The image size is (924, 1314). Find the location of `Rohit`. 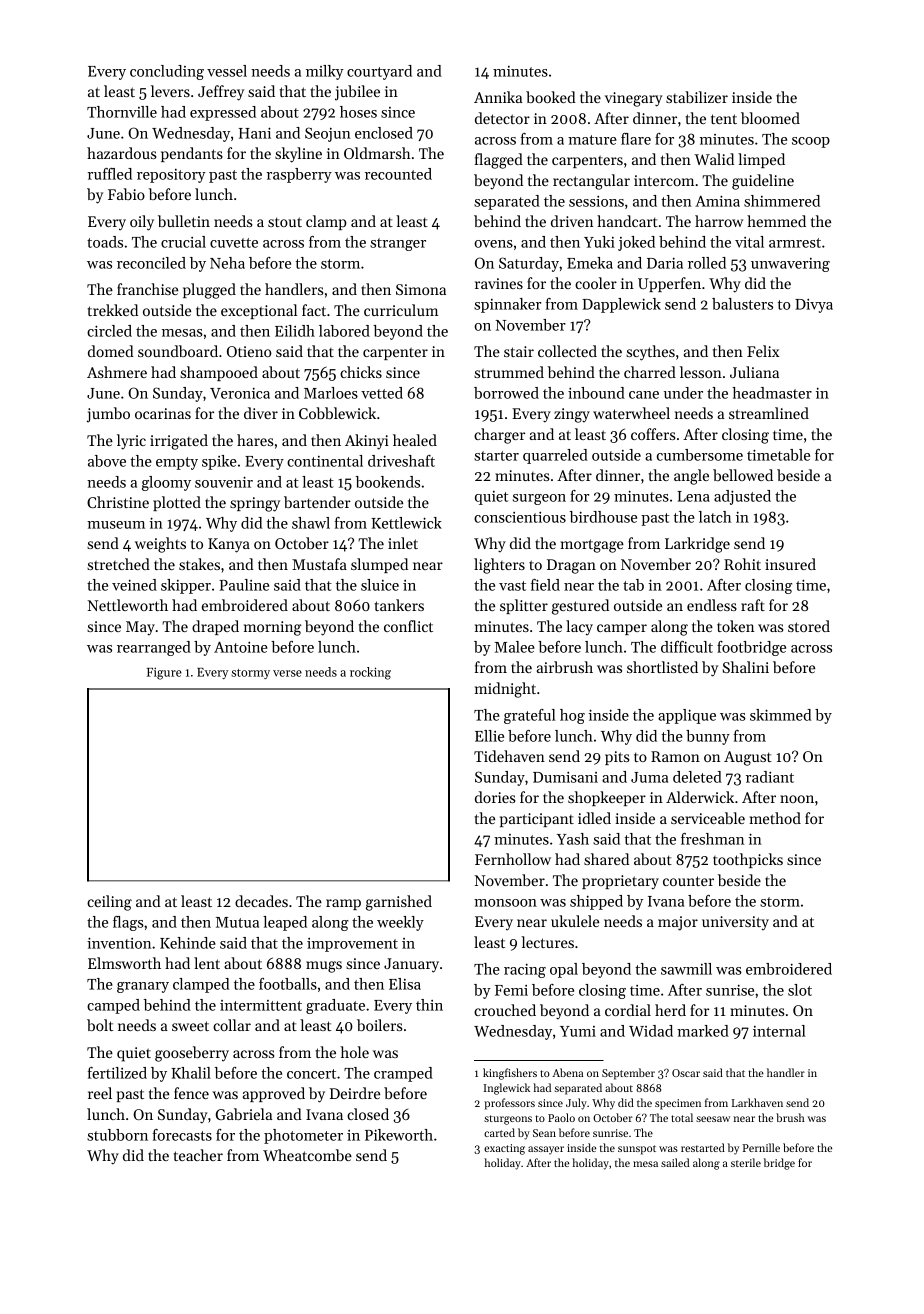

Rohit is located at coordinates (742, 564).
